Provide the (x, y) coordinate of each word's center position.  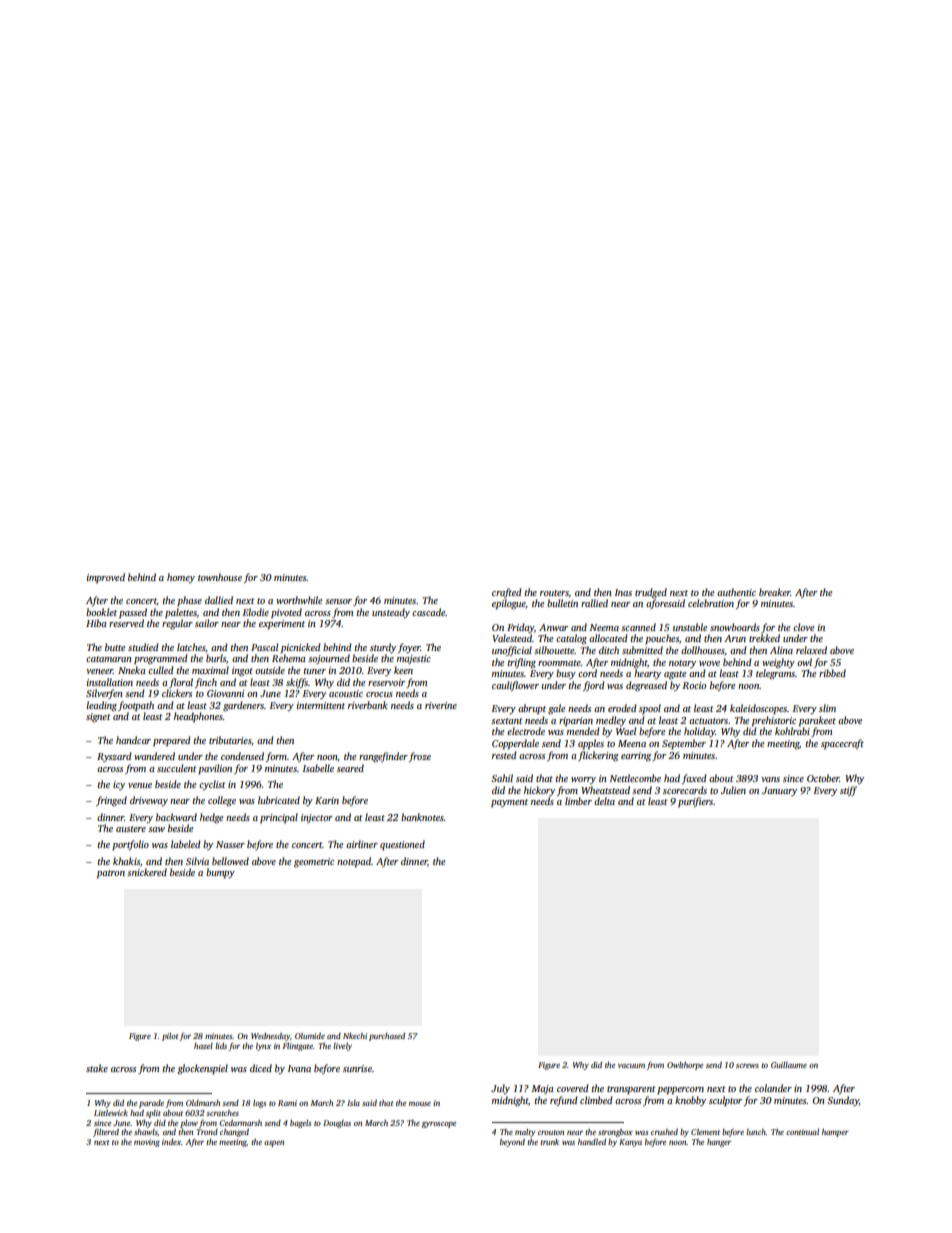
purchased (387, 1037)
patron (111, 874)
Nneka (131, 670)
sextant (507, 721)
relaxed (811, 650)
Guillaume (789, 1065)
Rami (287, 1103)
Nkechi (355, 1036)
